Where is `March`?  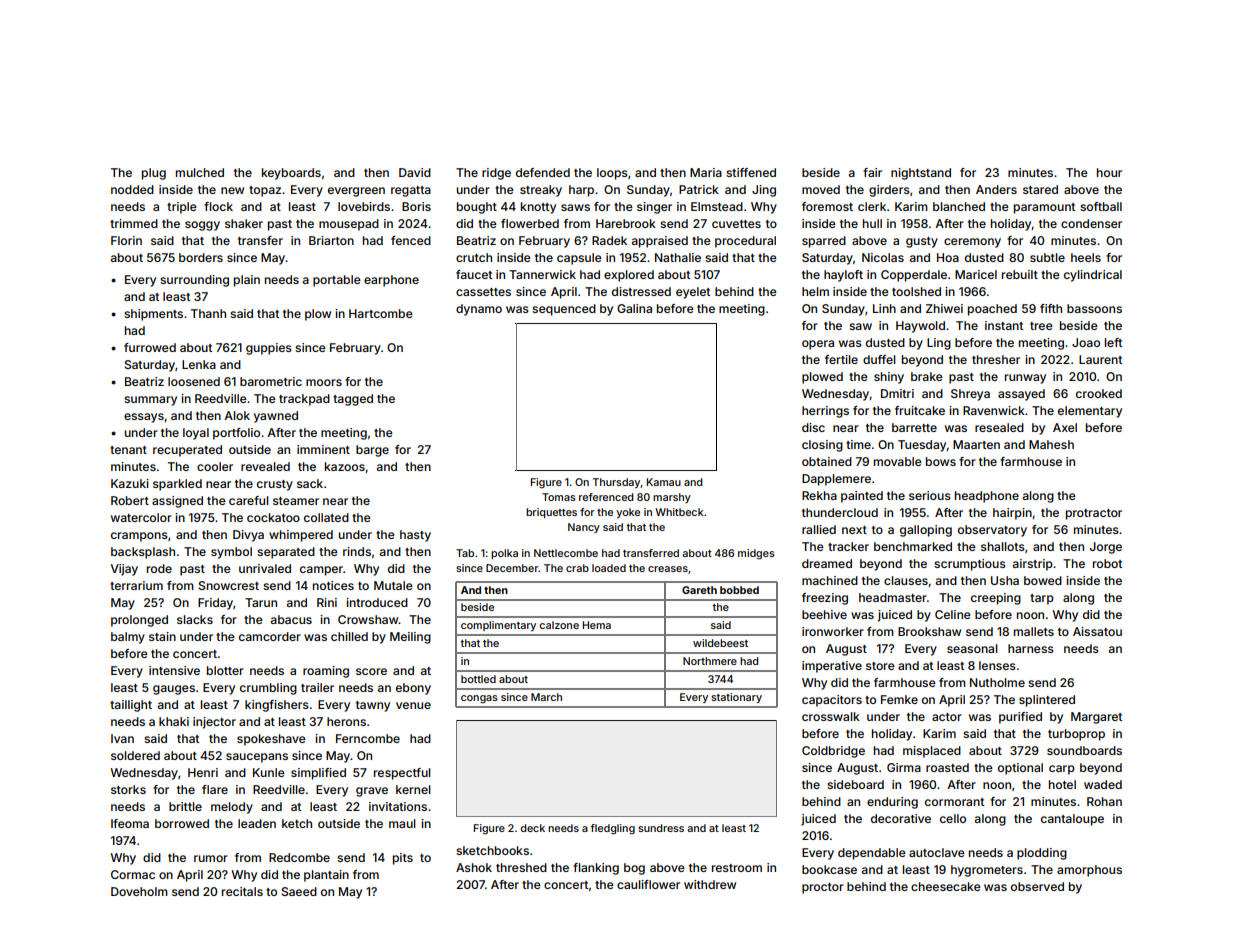
March is located at coordinates (546, 697).
